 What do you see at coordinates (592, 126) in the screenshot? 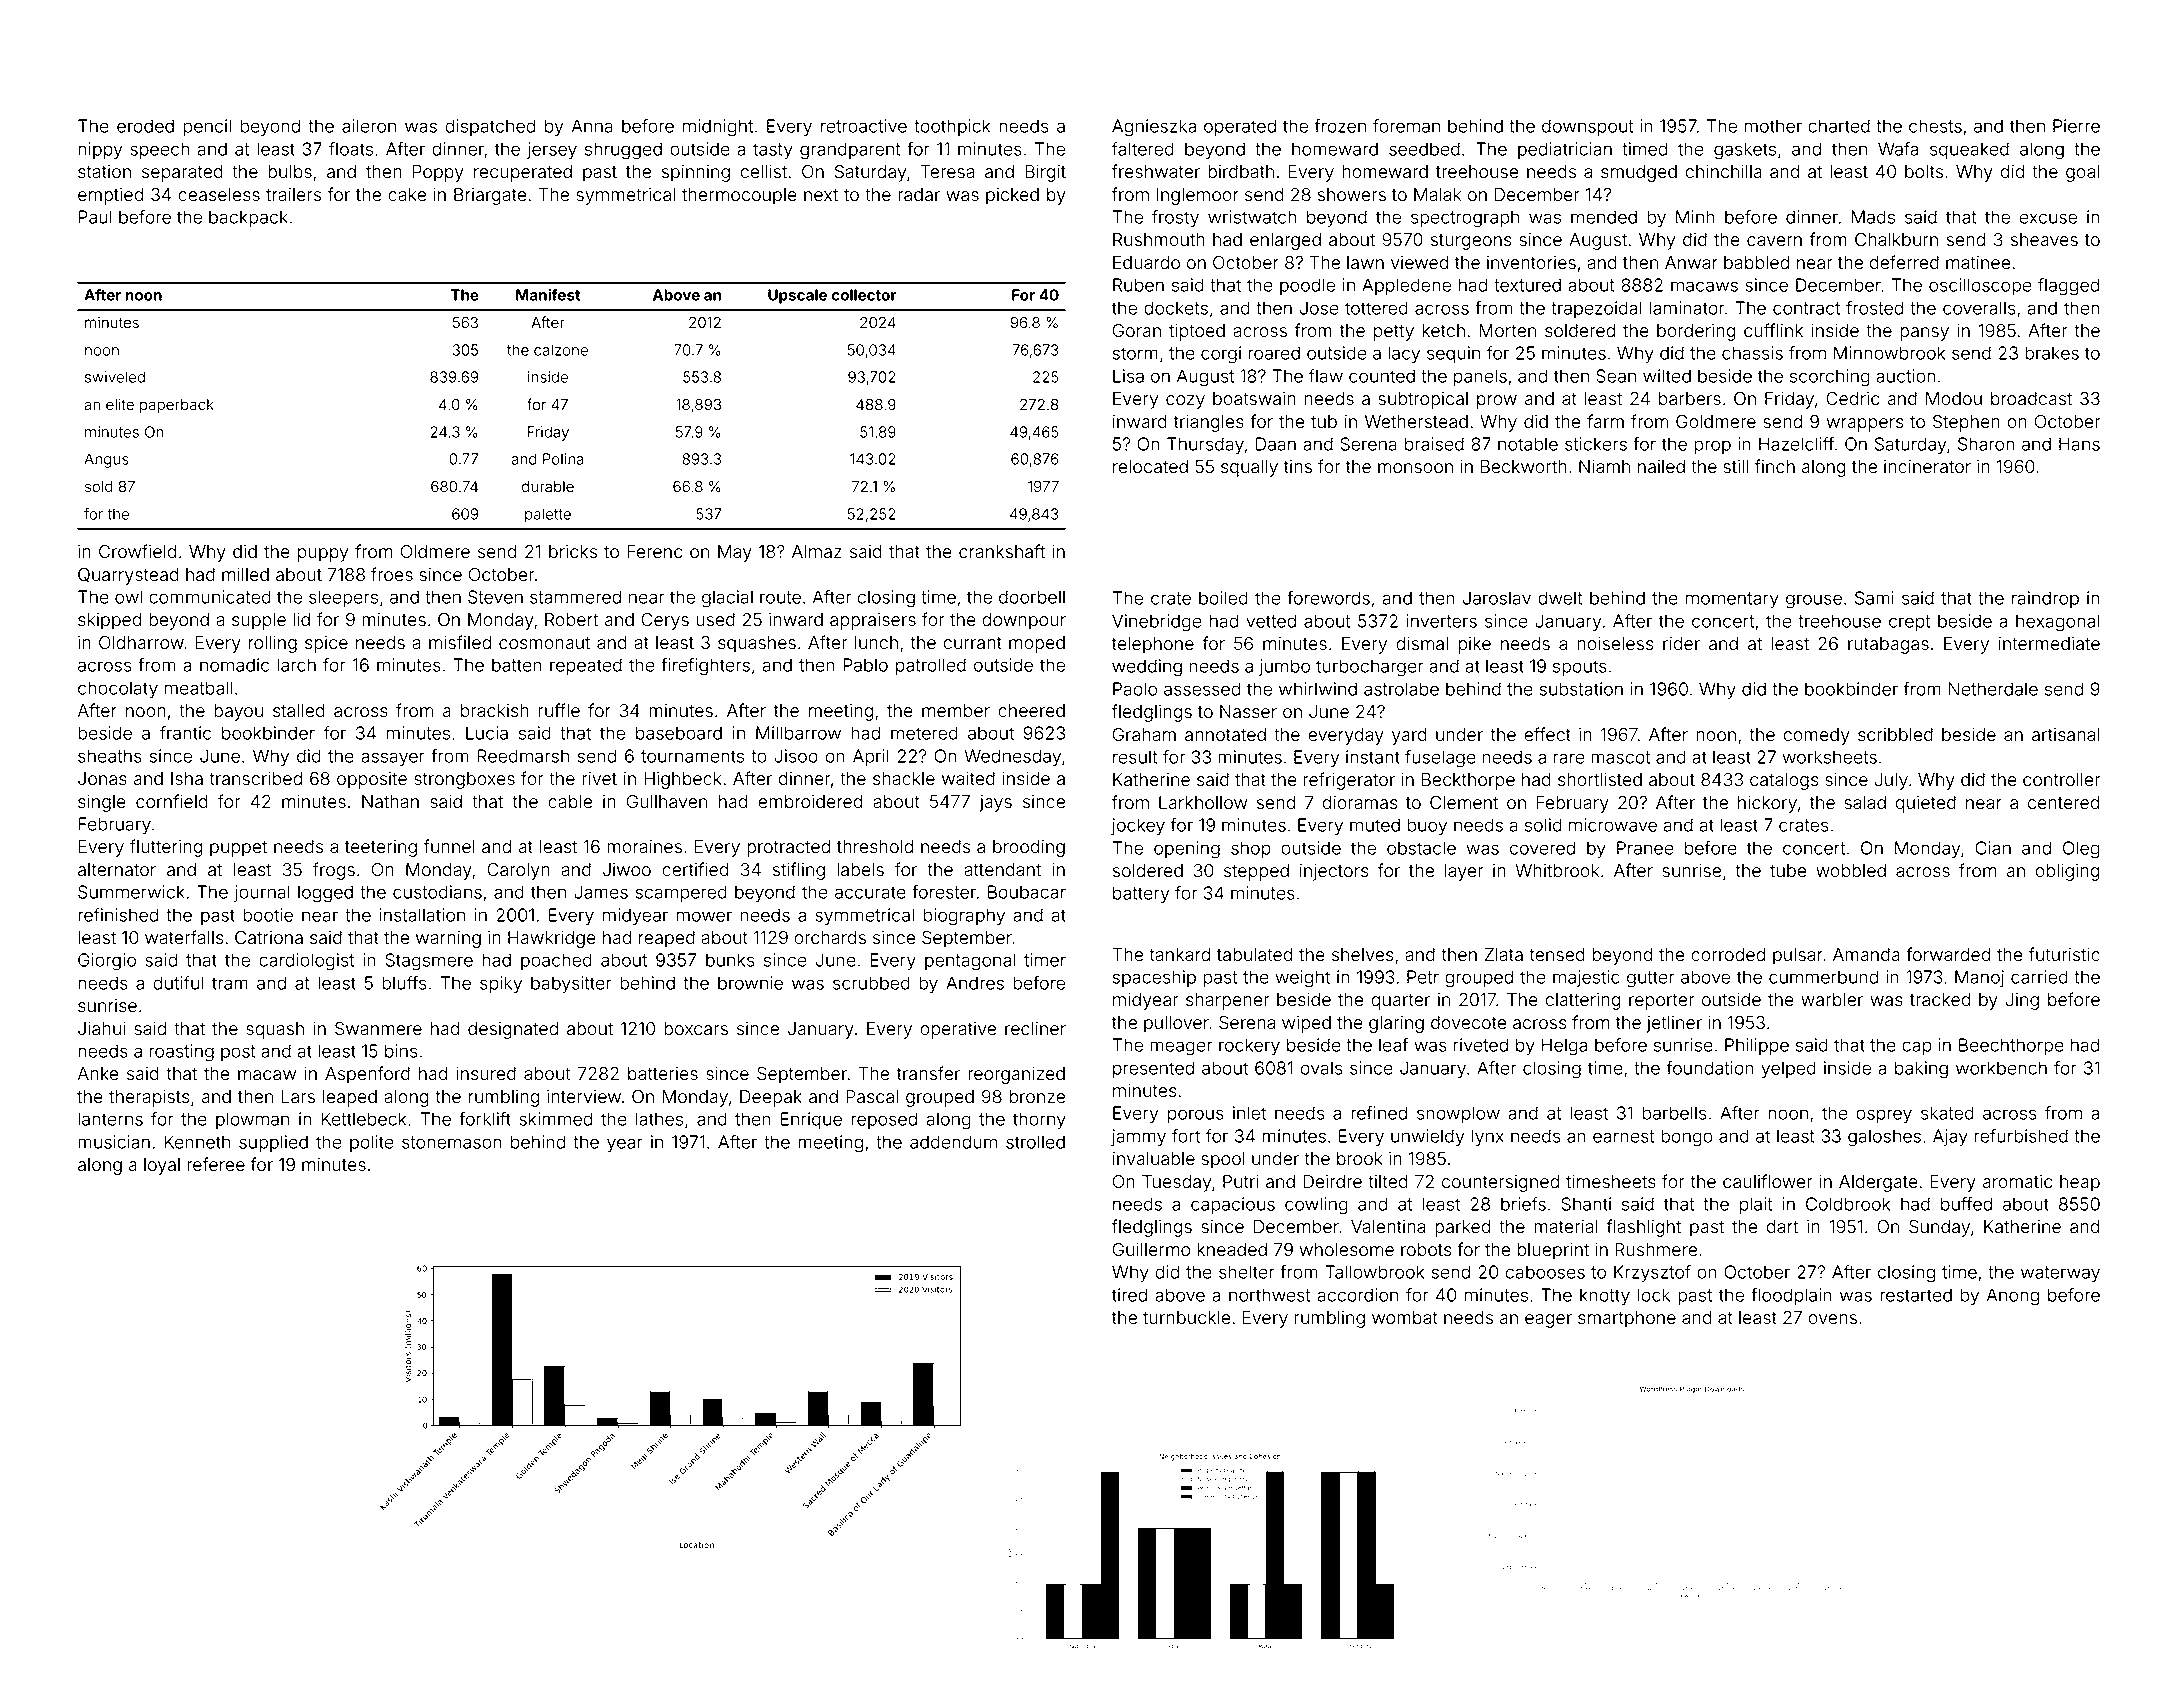
I see `Anna` at bounding box center [592, 126].
